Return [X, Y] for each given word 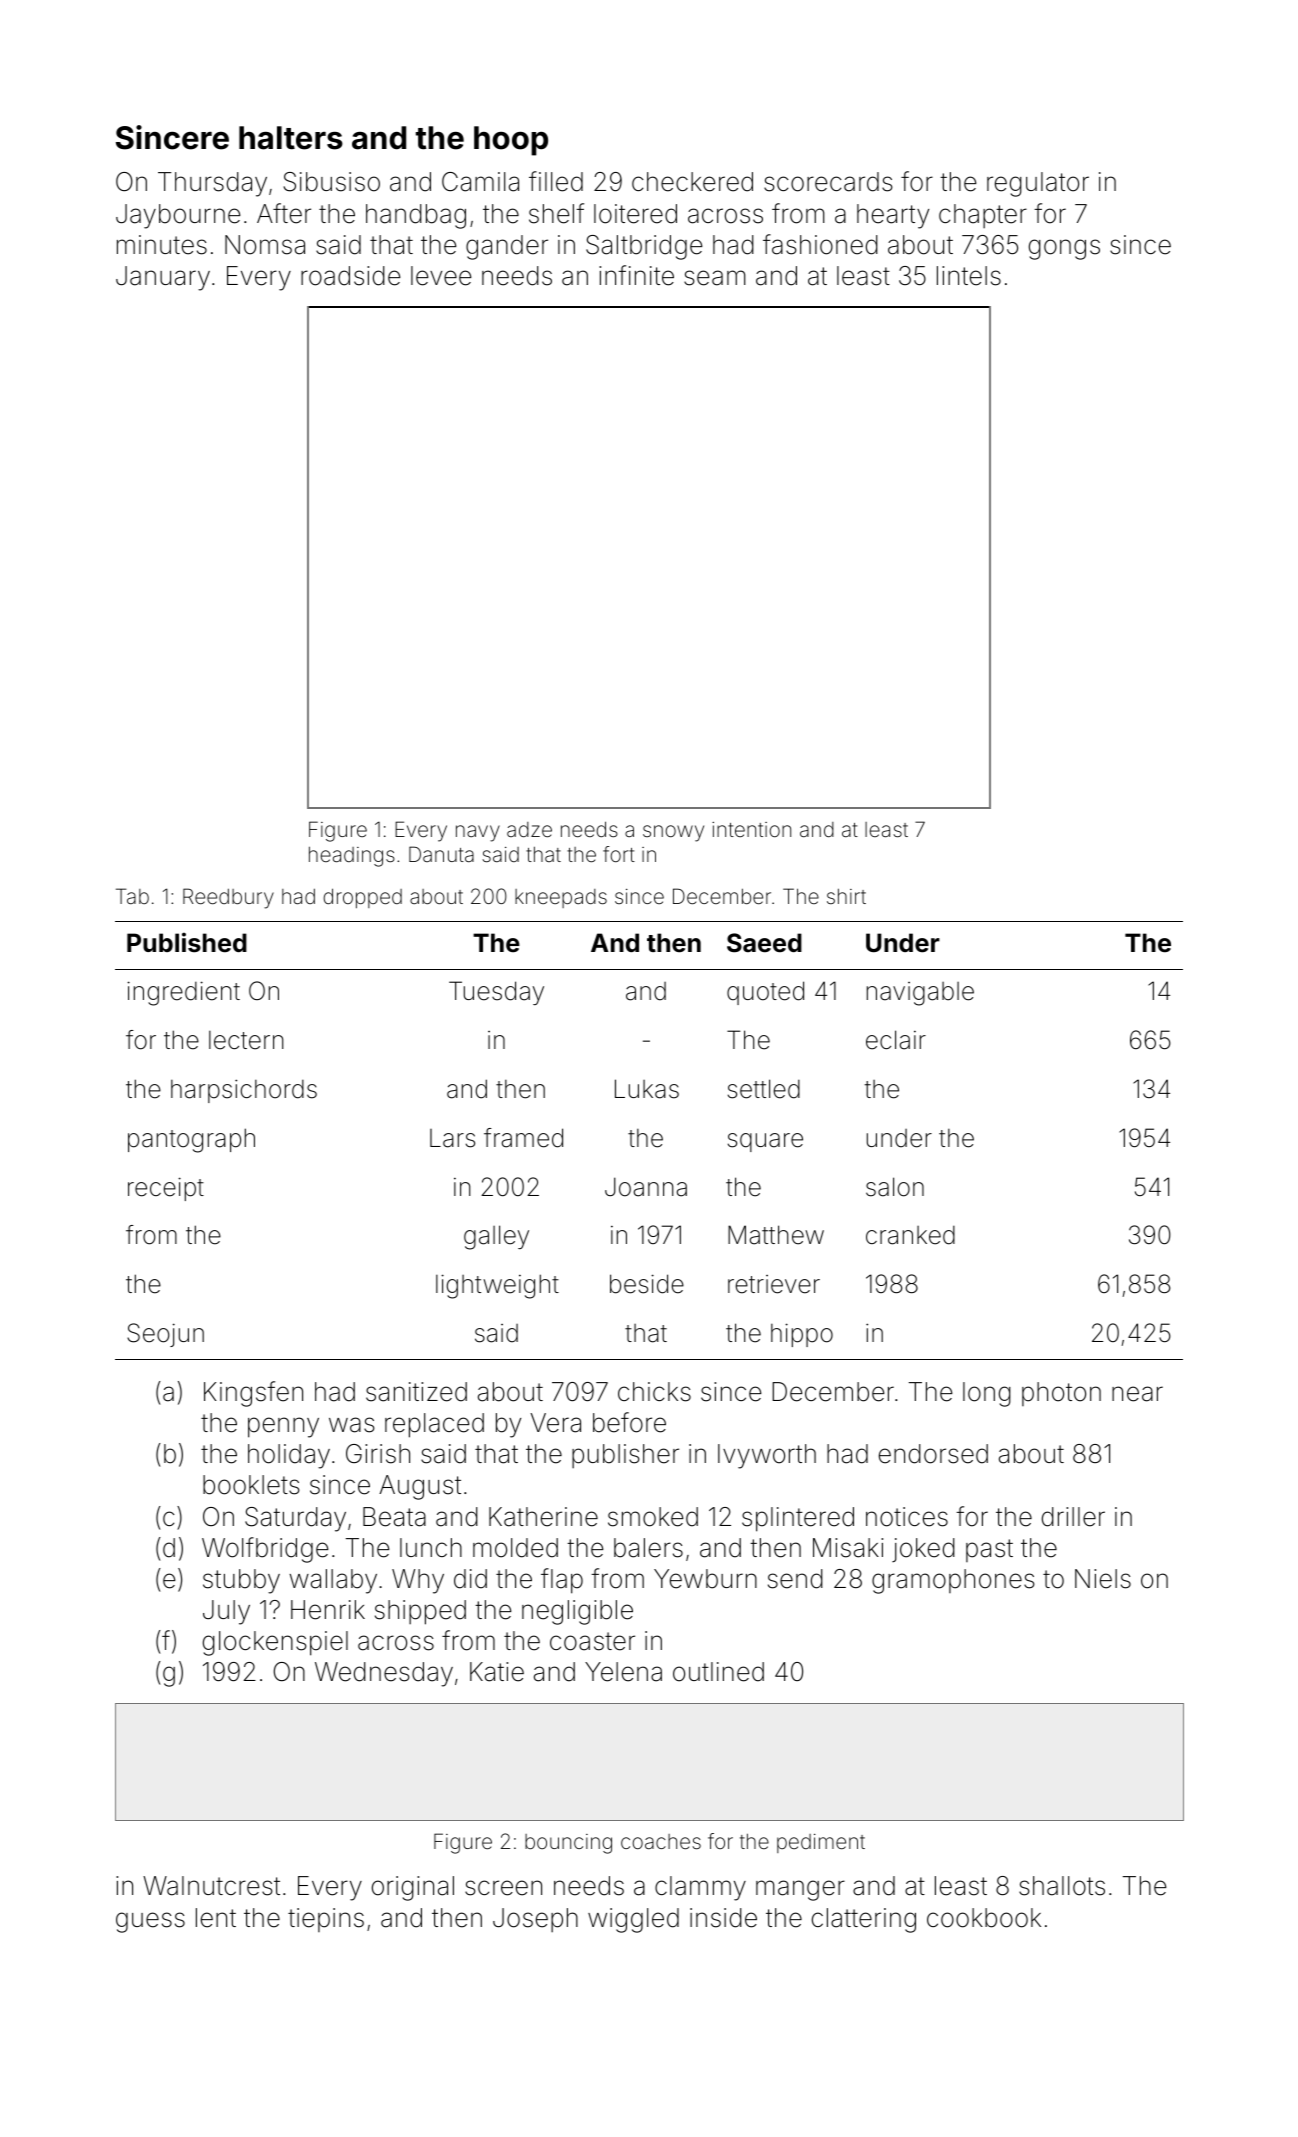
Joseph [535, 1920]
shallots [1062, 1886]
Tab [132, 896]
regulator [1038, 184]
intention [751, 829]
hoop [511, 141]
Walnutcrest [211, 1886]
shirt [846, 896]
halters [291, 138]
